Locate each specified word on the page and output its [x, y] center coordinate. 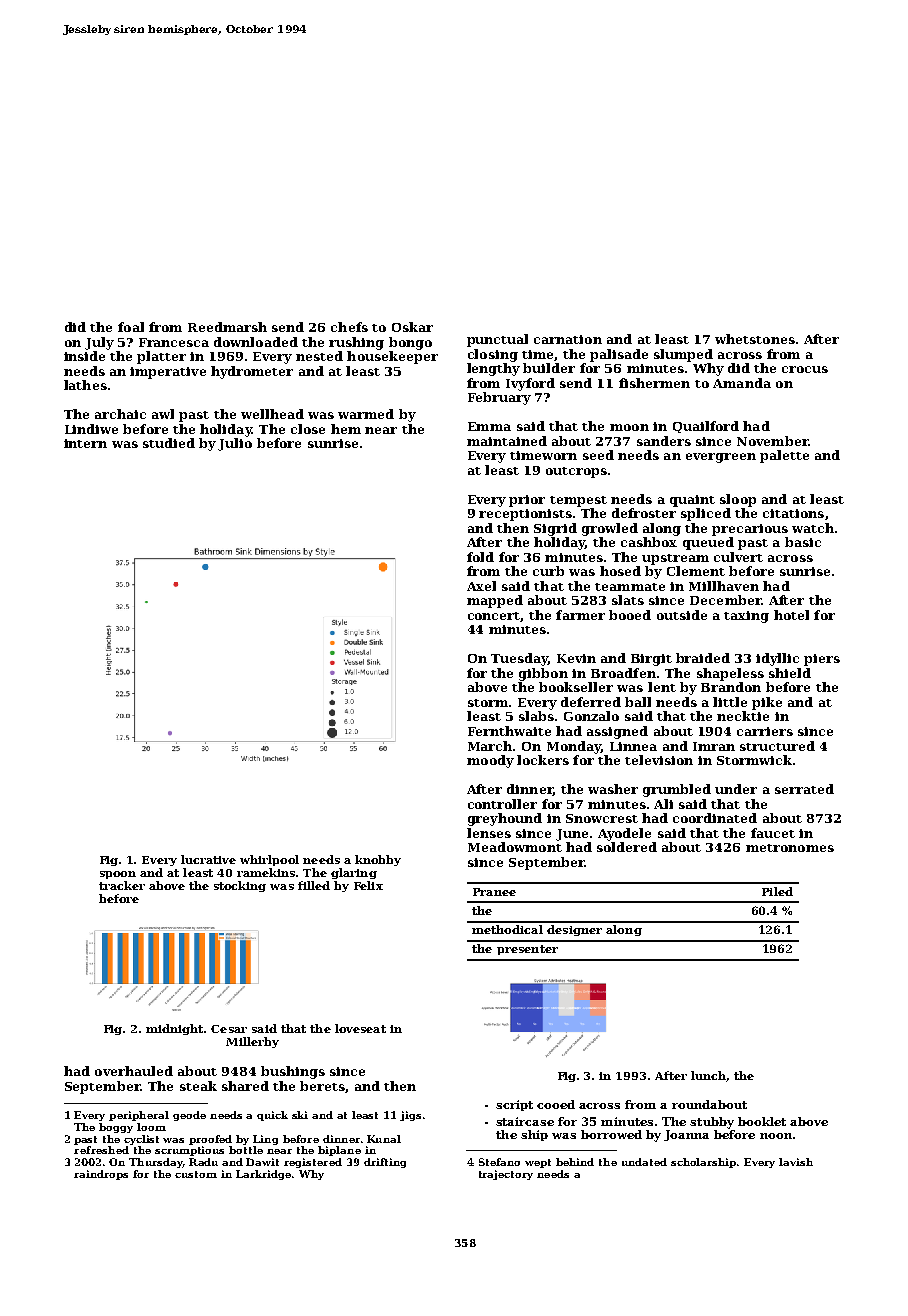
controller [502, 804]
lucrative [208, 859]
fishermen [654, 383]
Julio [235, 444]
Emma [489, 426]
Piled [777, 891]
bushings [293, 1072]
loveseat [360, 1028]
